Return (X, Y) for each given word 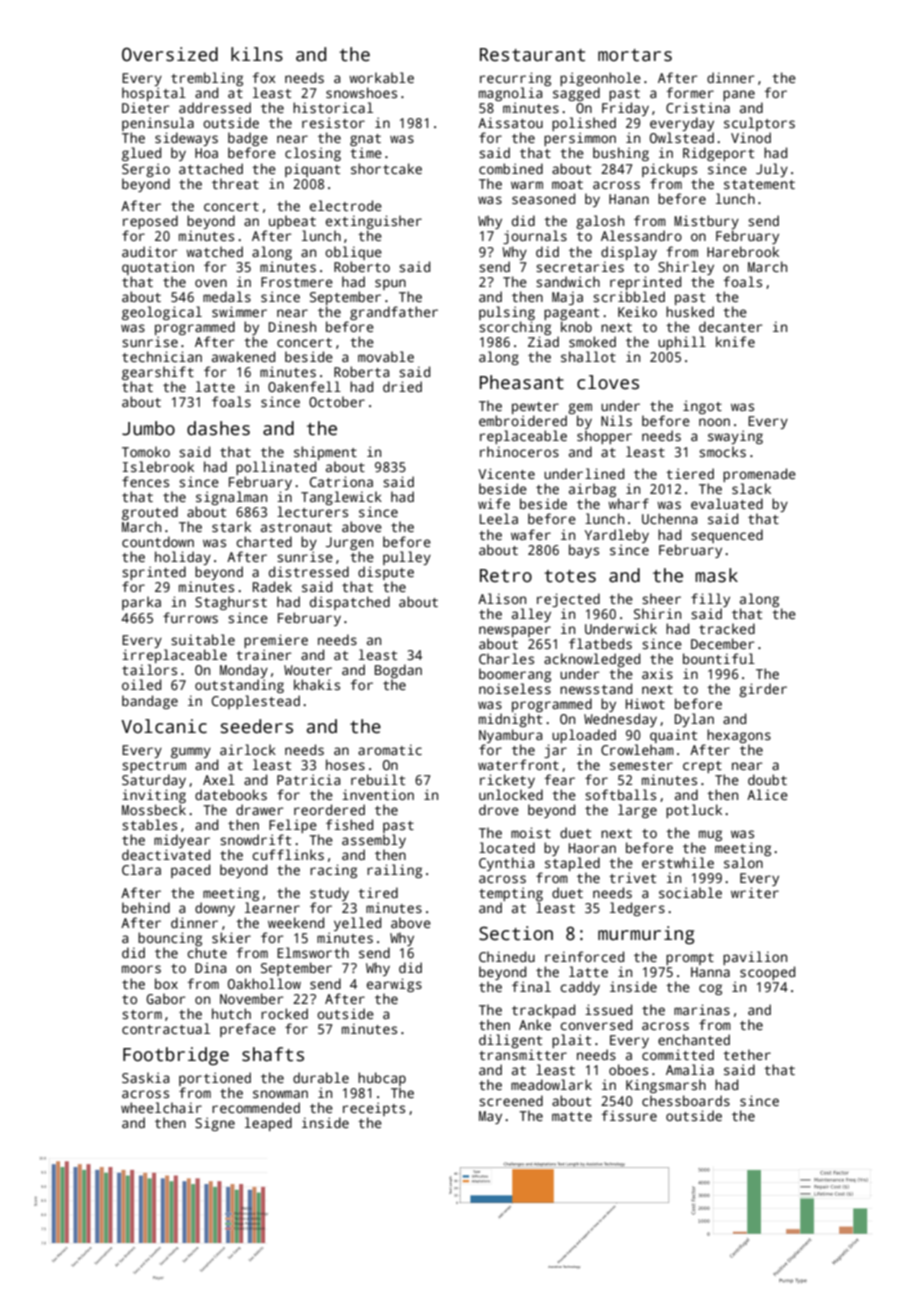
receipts (374, 1109)
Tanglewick (341, 498)
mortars (635, 55)
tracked (727, 628)
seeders (257, 726)
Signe (215, 1124)
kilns (257, 54)
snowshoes (361, 92)
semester (641, 765)
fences (145, 481)
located (507, 847)
